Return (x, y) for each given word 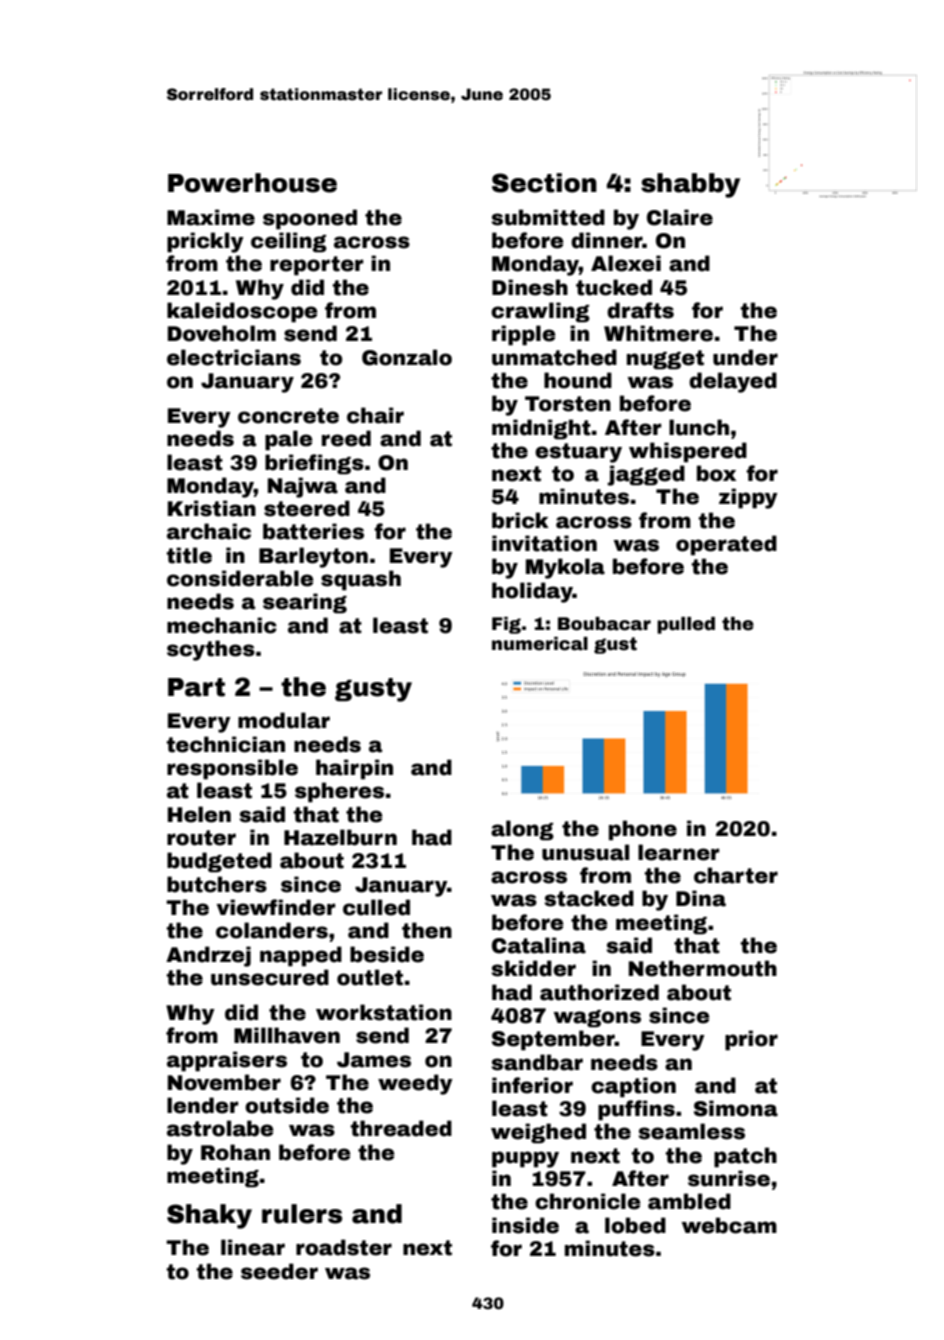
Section (544, 183)
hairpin (354, 769)
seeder (279, 1271)
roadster (344, 1247)
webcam (729, 1225)
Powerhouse (252, 183)
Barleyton (313, 557)
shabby (690, 185)
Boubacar (604, 624)
